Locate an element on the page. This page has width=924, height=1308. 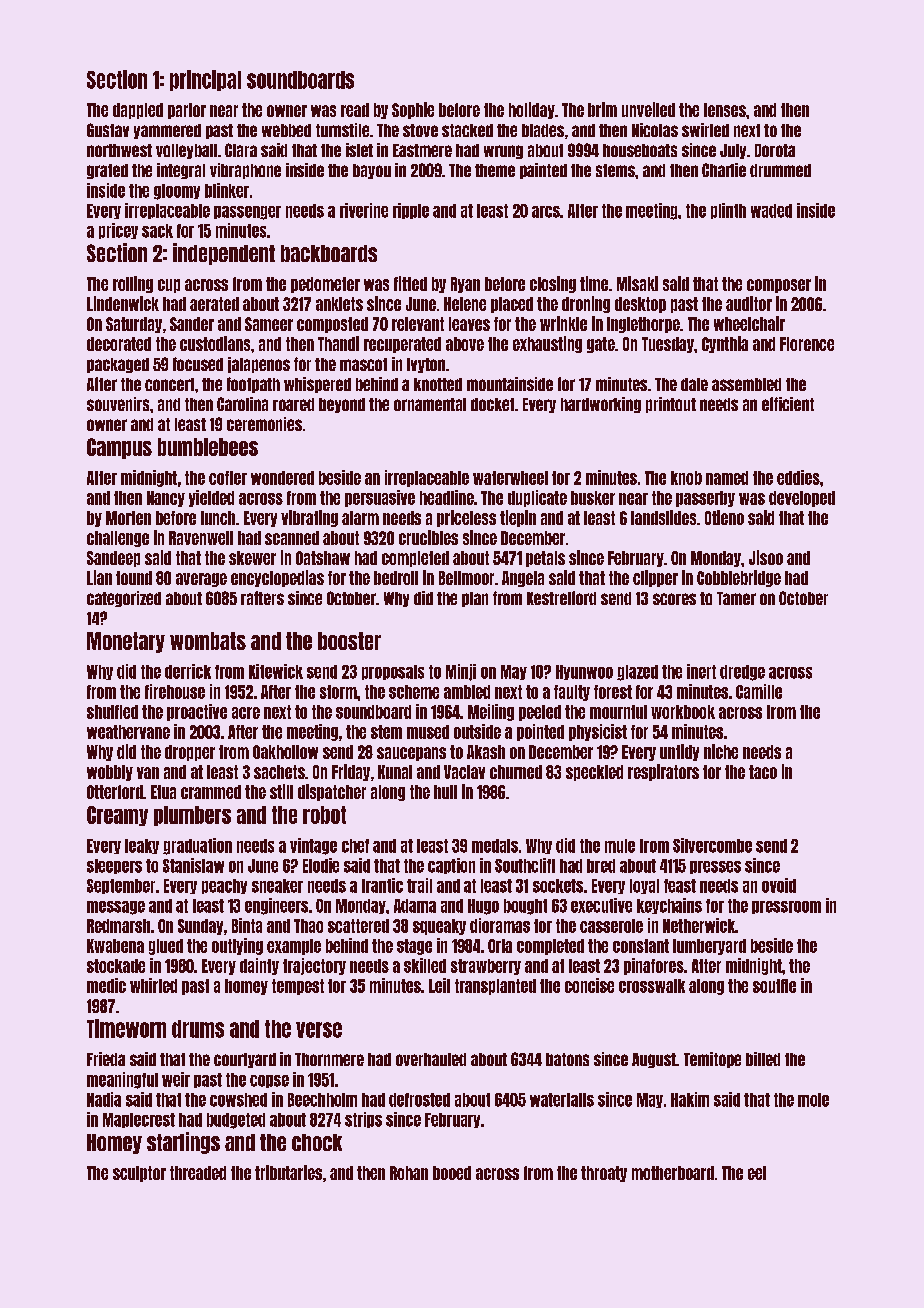
constant is located at coordinates (641, 946).
